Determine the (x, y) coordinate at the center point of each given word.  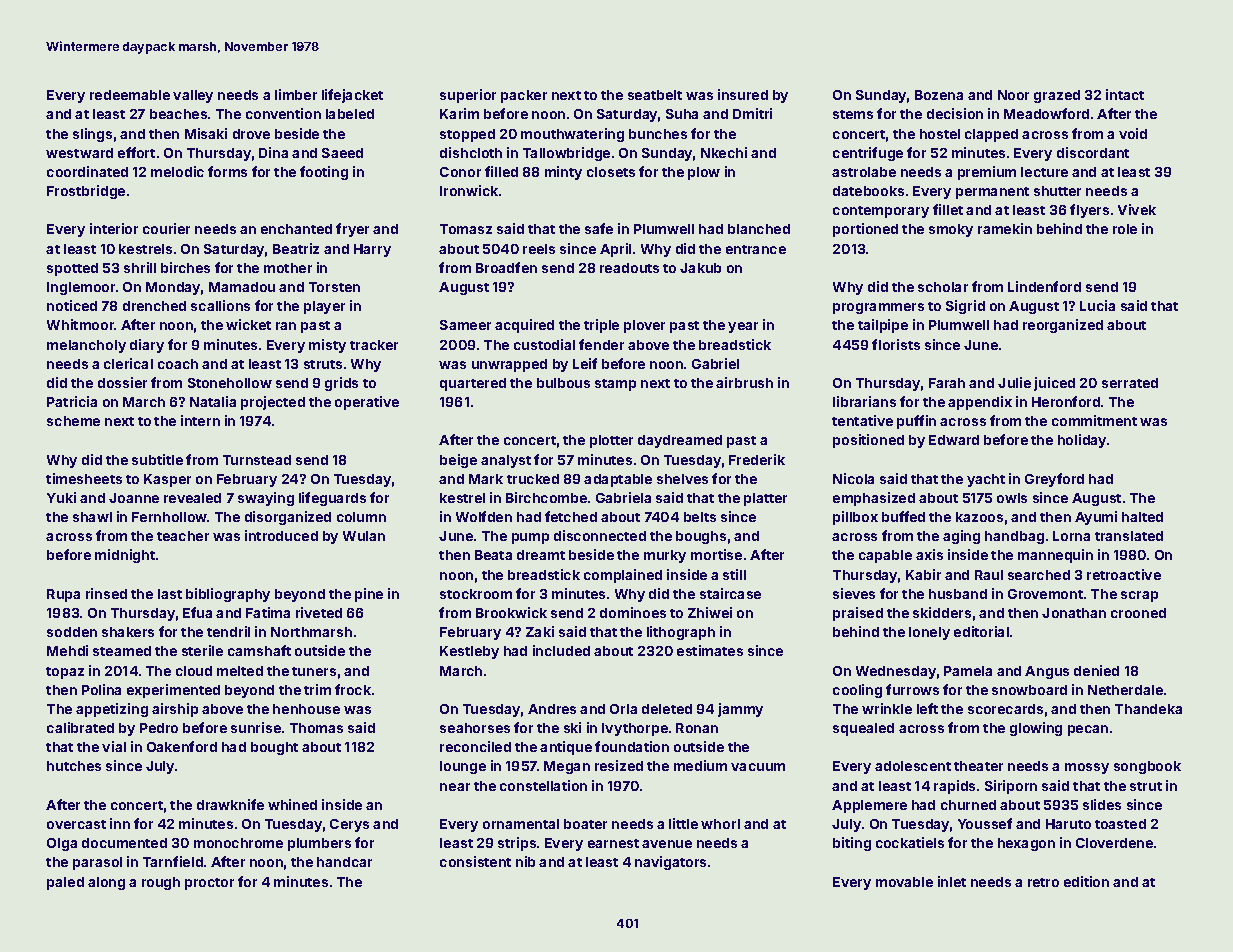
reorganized (1063, 326)
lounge (463, 767)
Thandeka (1148, 709)
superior (468, 96)
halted (1142, 517)
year (743, 327)
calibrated (80, 727)
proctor (209, 884)
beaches (178, 114)
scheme (73, 421)
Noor (1013, 95)
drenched (154, 306)
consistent (475, 861)
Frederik (757, 459)
